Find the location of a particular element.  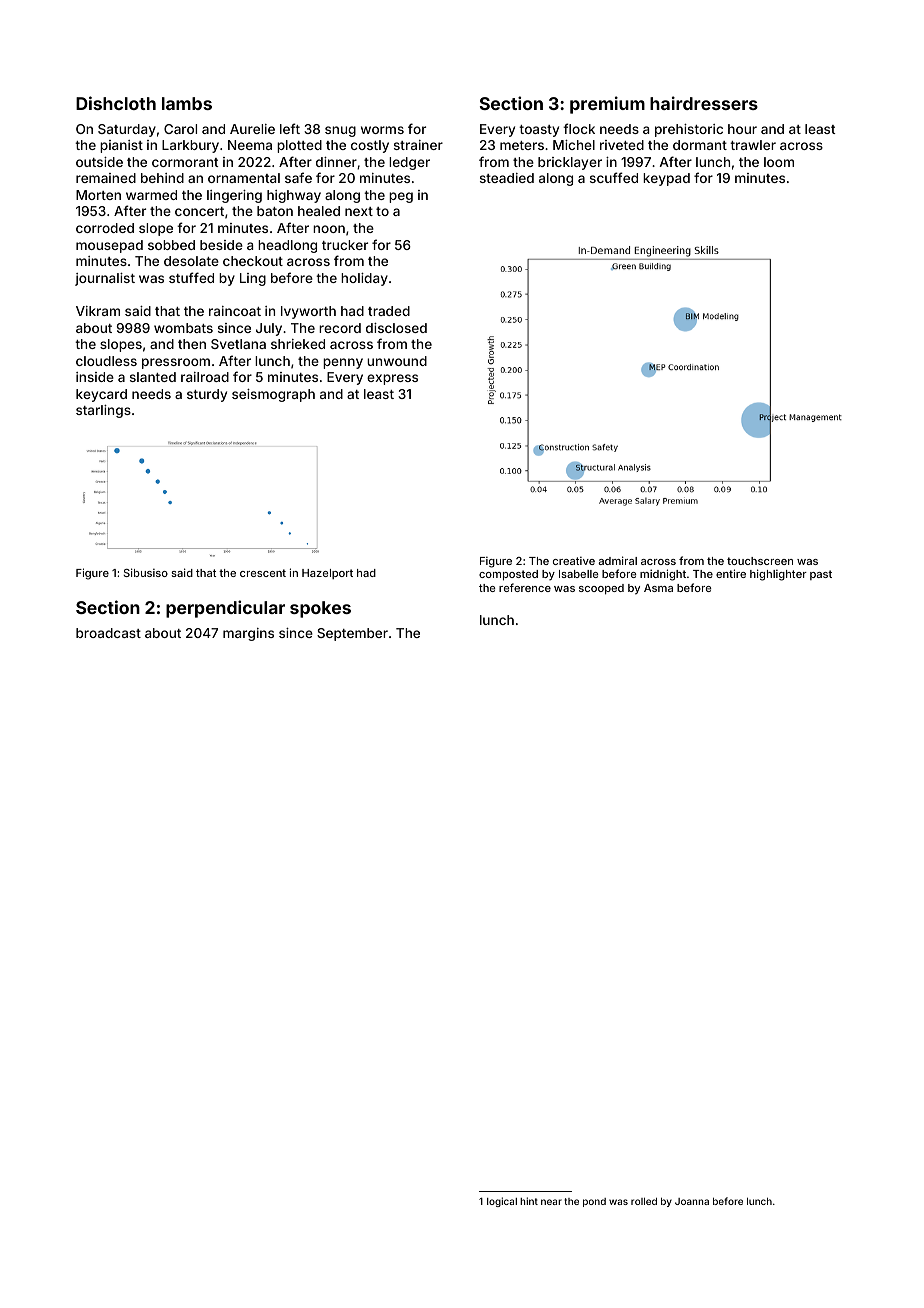

logical is located at coordinates (502, 1202).
